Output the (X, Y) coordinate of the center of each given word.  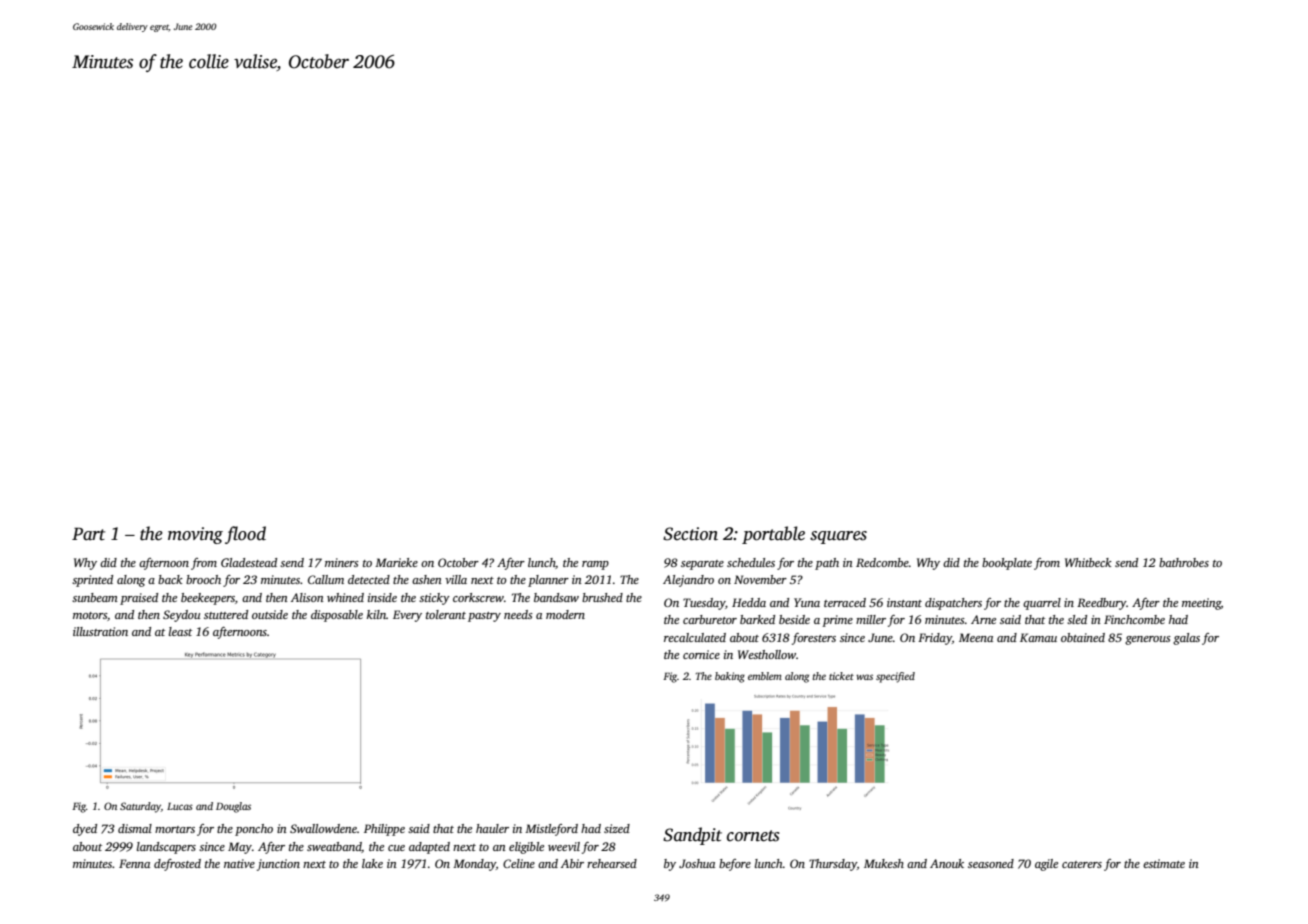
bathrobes (1184, 562)
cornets (753, 836)
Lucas (180, 806)
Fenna (134, 863)
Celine (519, 863)
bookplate (1007, 564)
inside (382, 597)
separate (702, 565)
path (827, 564)
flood (245, 535)
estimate (1164, 863)
